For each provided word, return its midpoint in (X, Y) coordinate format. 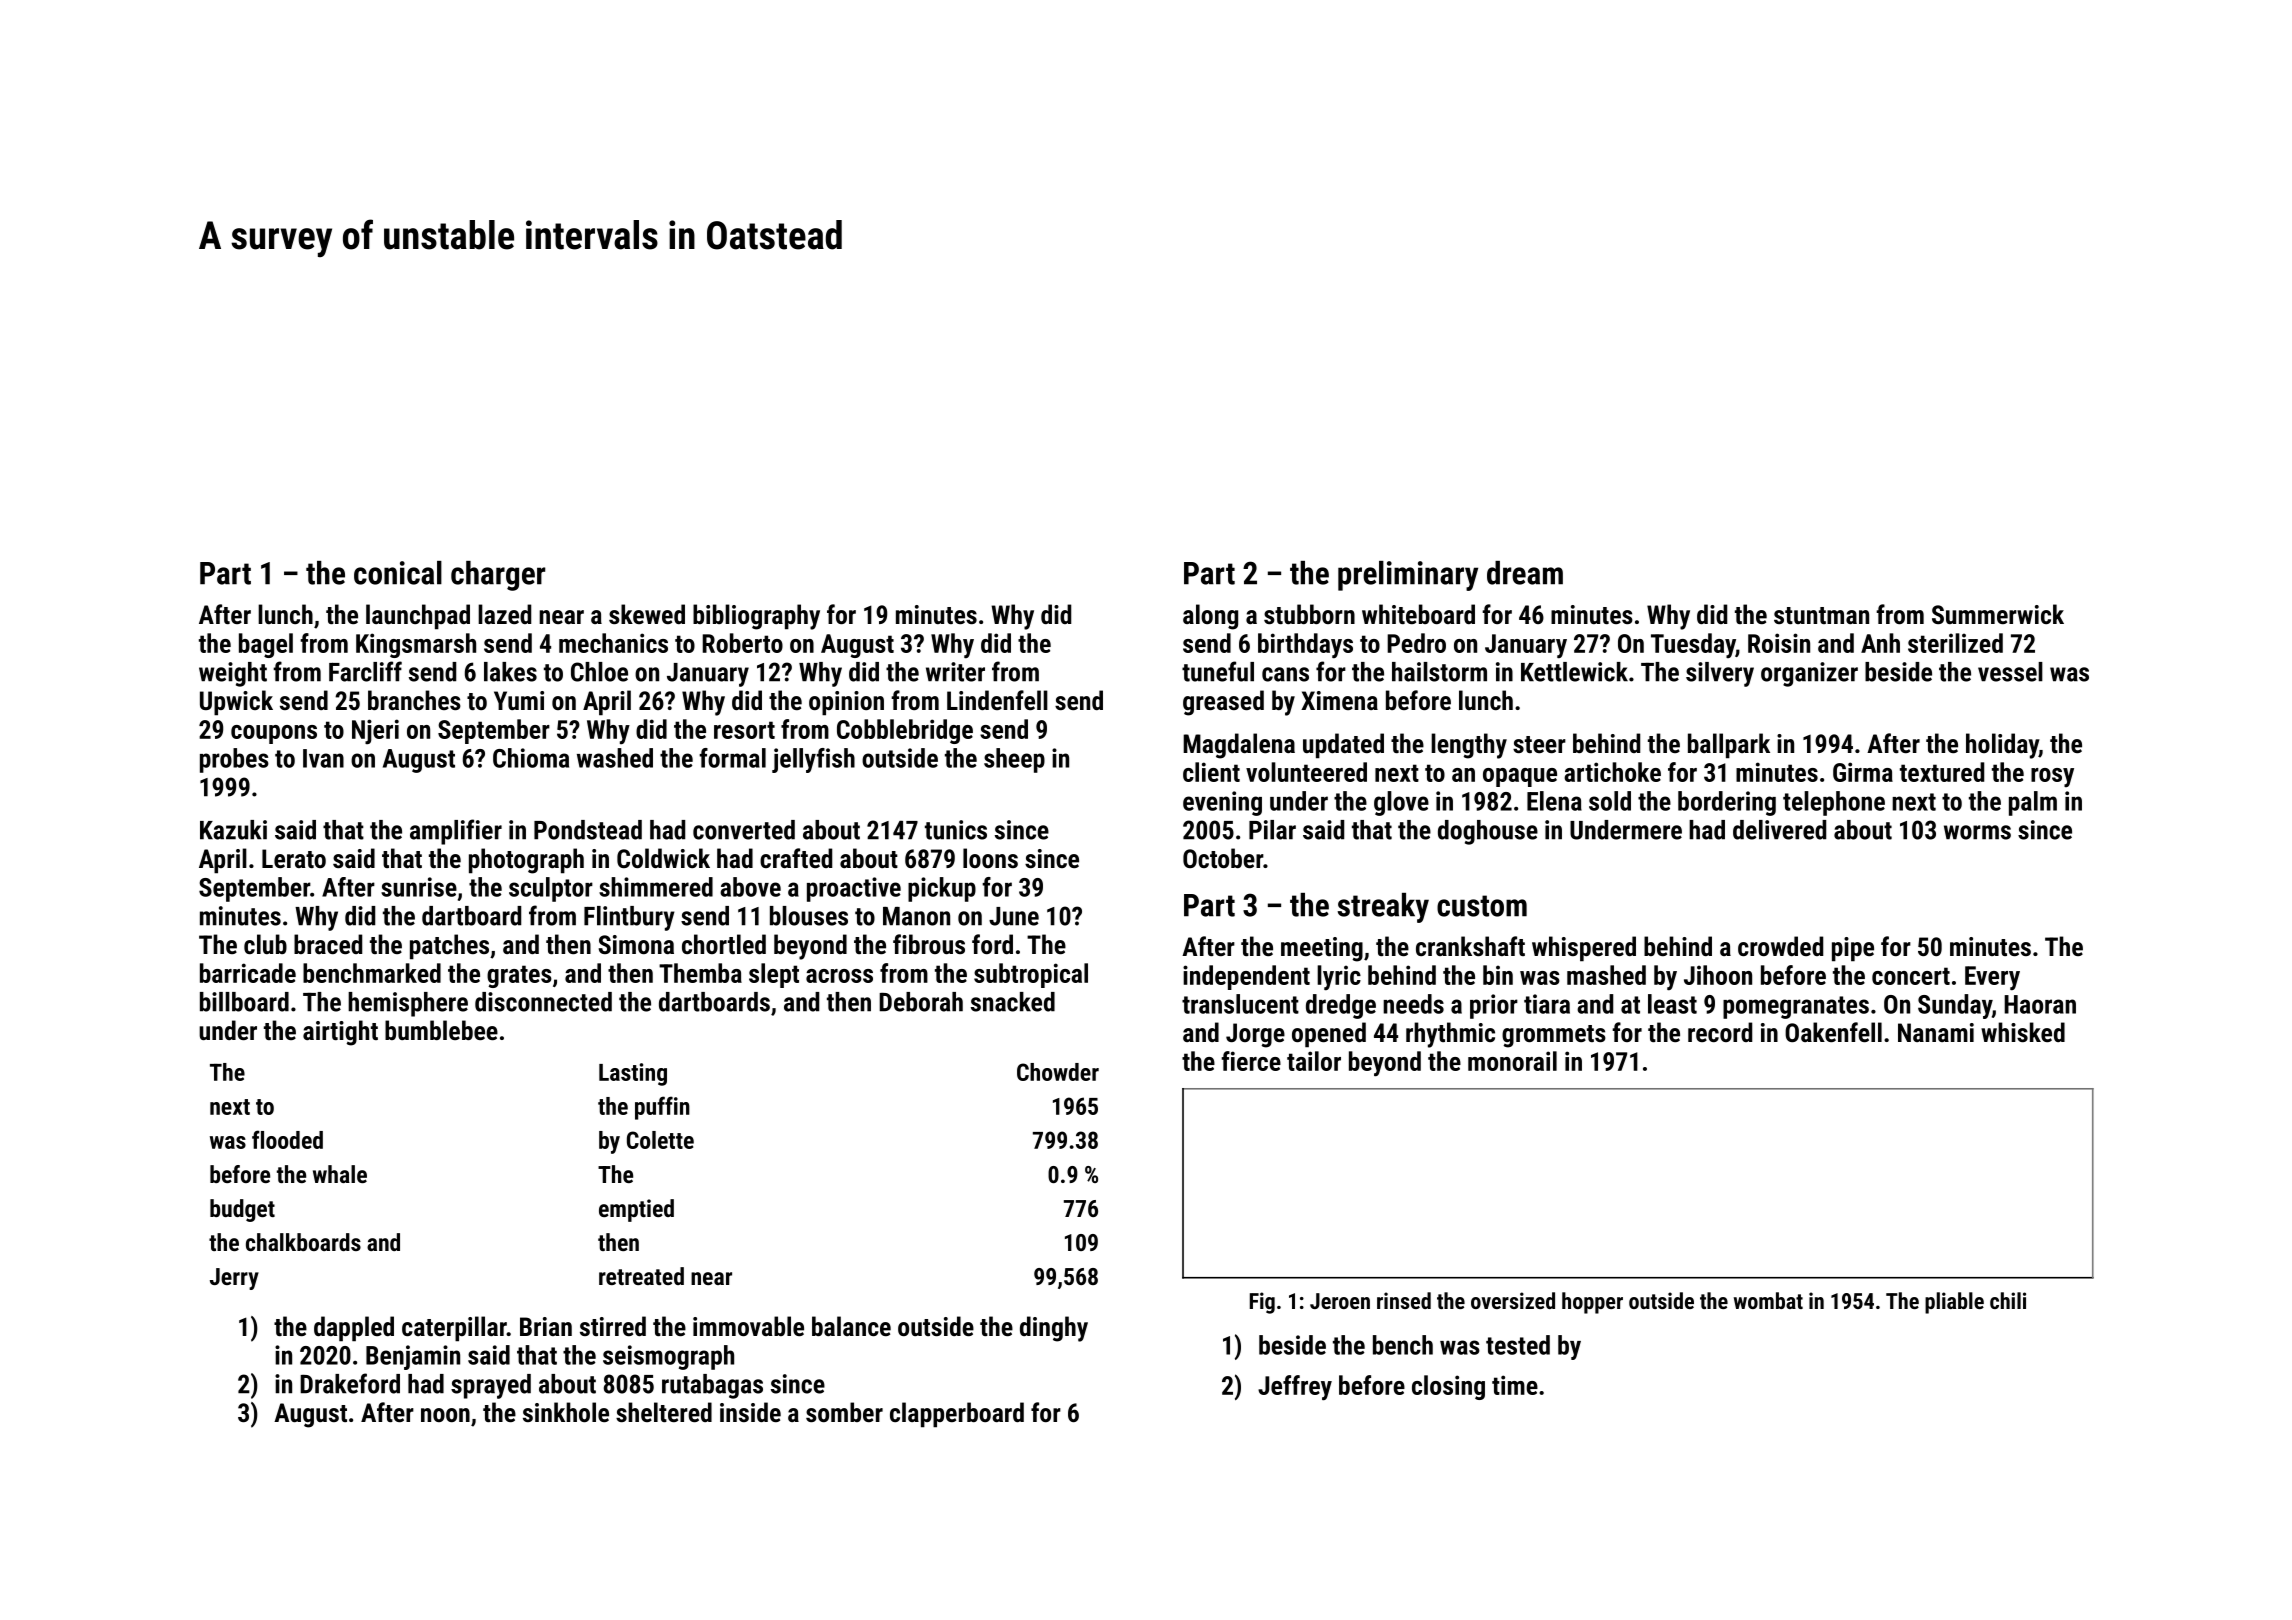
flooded (287, 1139)
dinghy (1054, 1329)
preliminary (1408, 576)
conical (398, 573)
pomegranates (1796, 1007)
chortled (724, 944)
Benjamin (413, 1357)
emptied (636, 1210)
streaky (1383, 908)
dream (1525, 573)
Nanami (1936, 1032)
